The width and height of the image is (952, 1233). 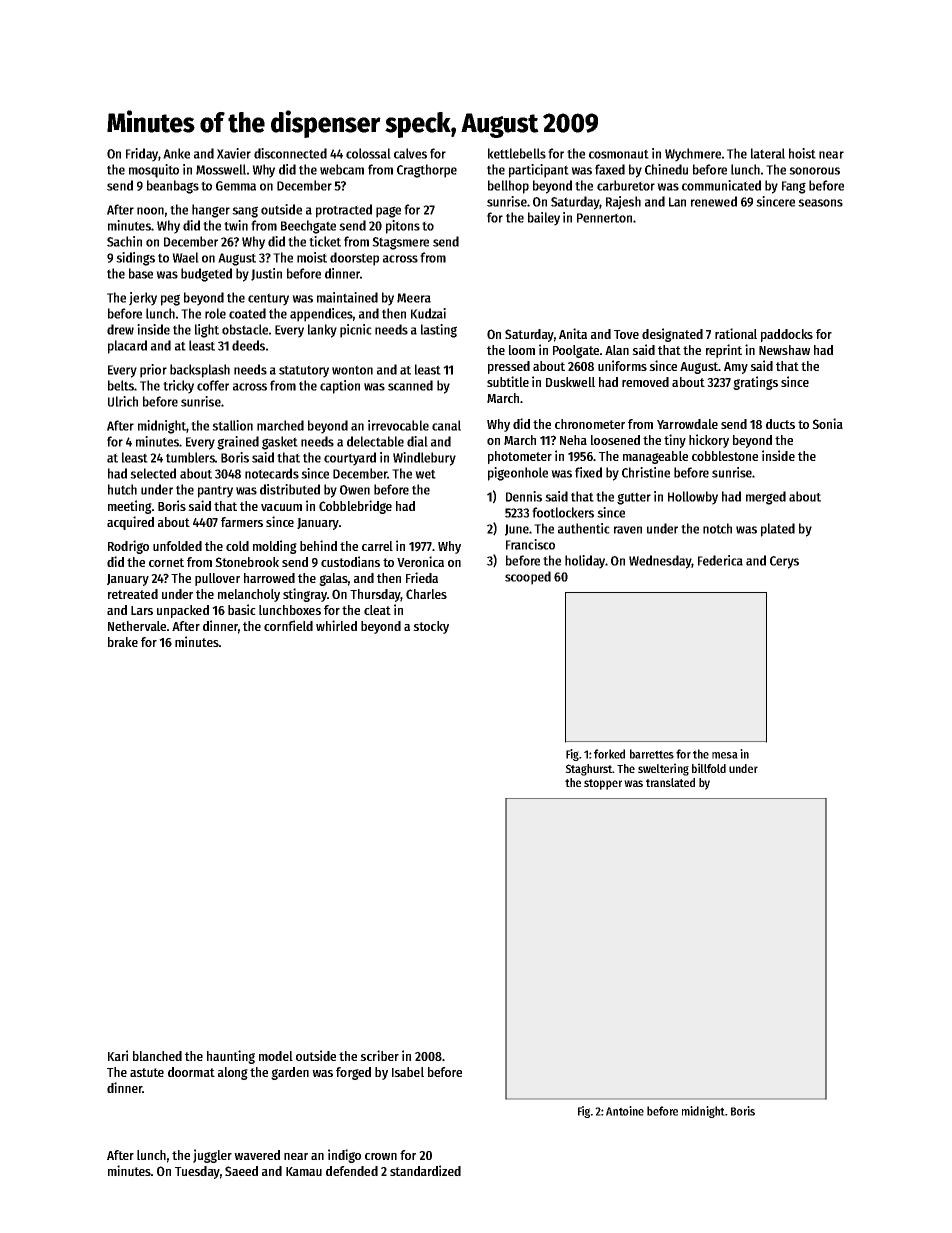 I want to click on billfold, so click(x=709, y=768).
